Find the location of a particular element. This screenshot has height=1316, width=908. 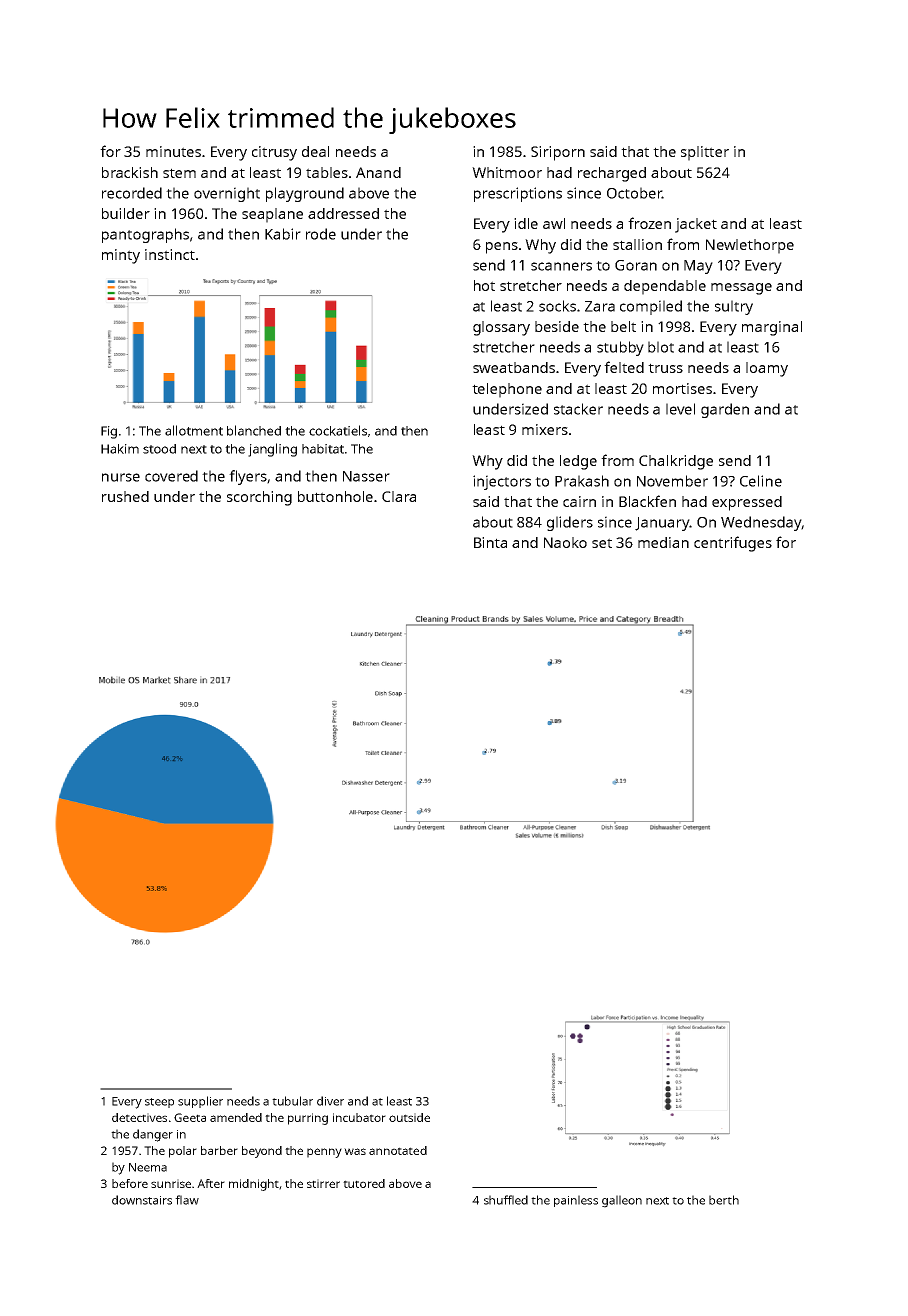

Celine is located at coordinates (761, 481).
